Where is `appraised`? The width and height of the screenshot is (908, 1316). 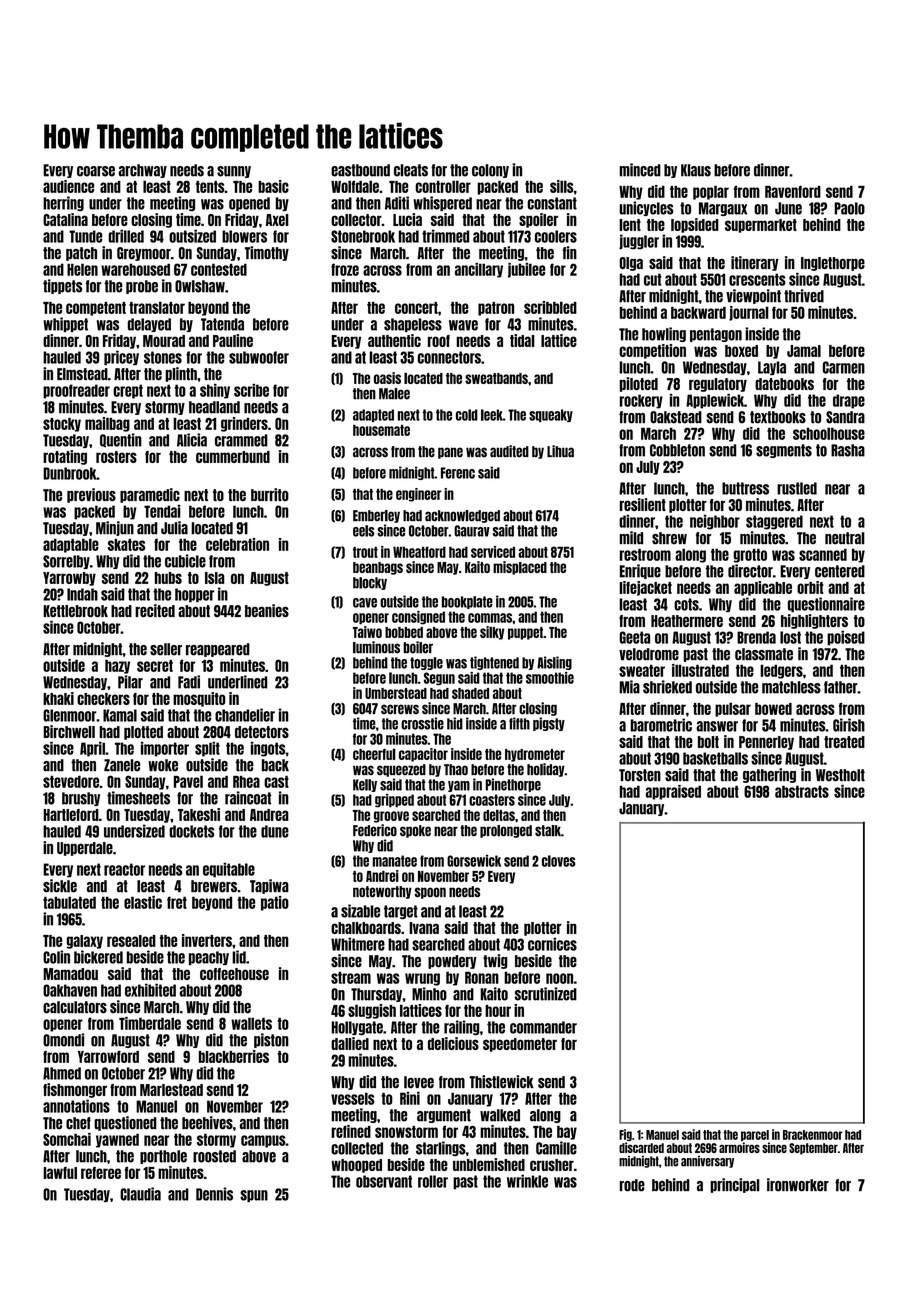 appraised is located at coordinates (673, 792).
